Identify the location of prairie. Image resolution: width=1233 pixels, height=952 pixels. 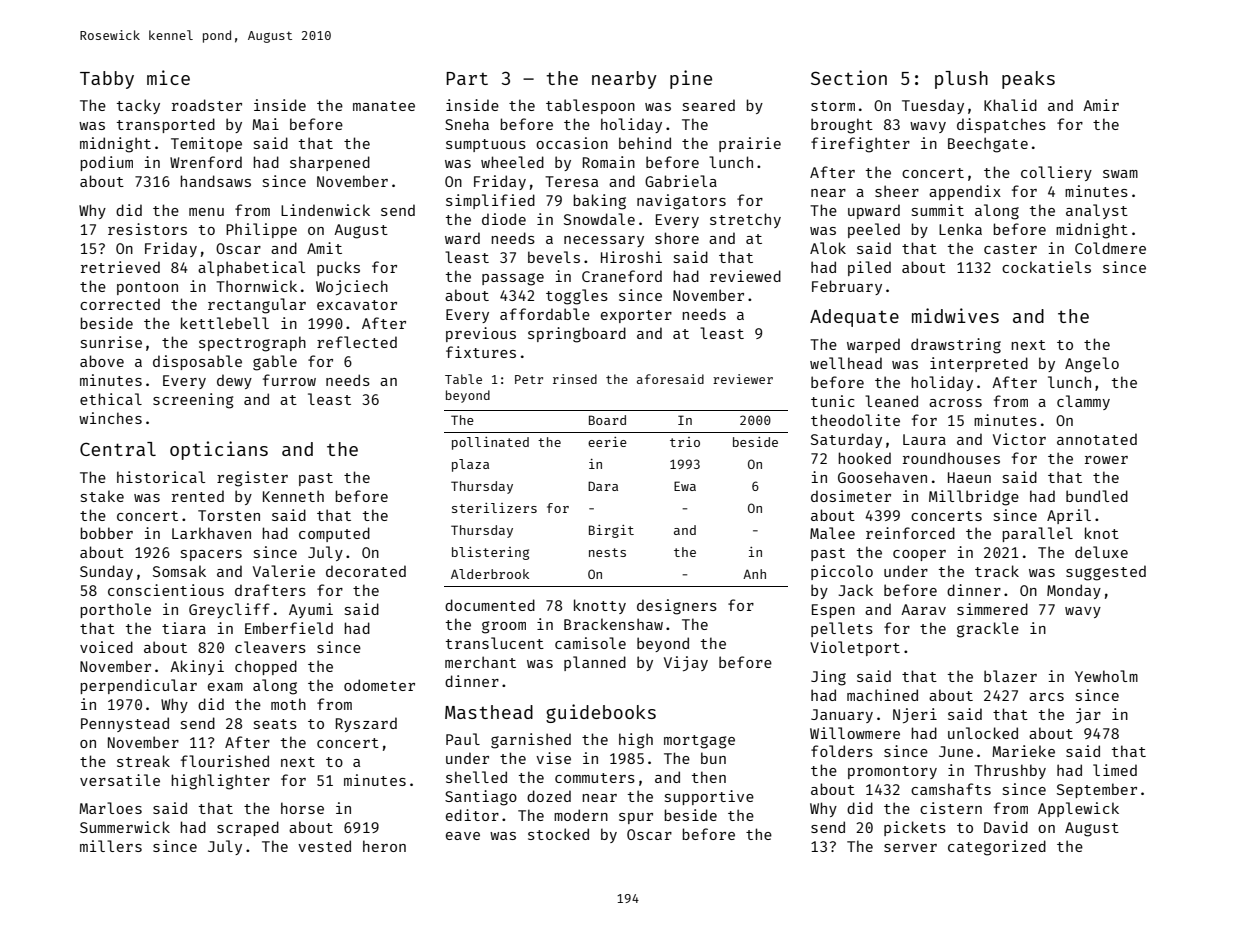
(750, 144).
